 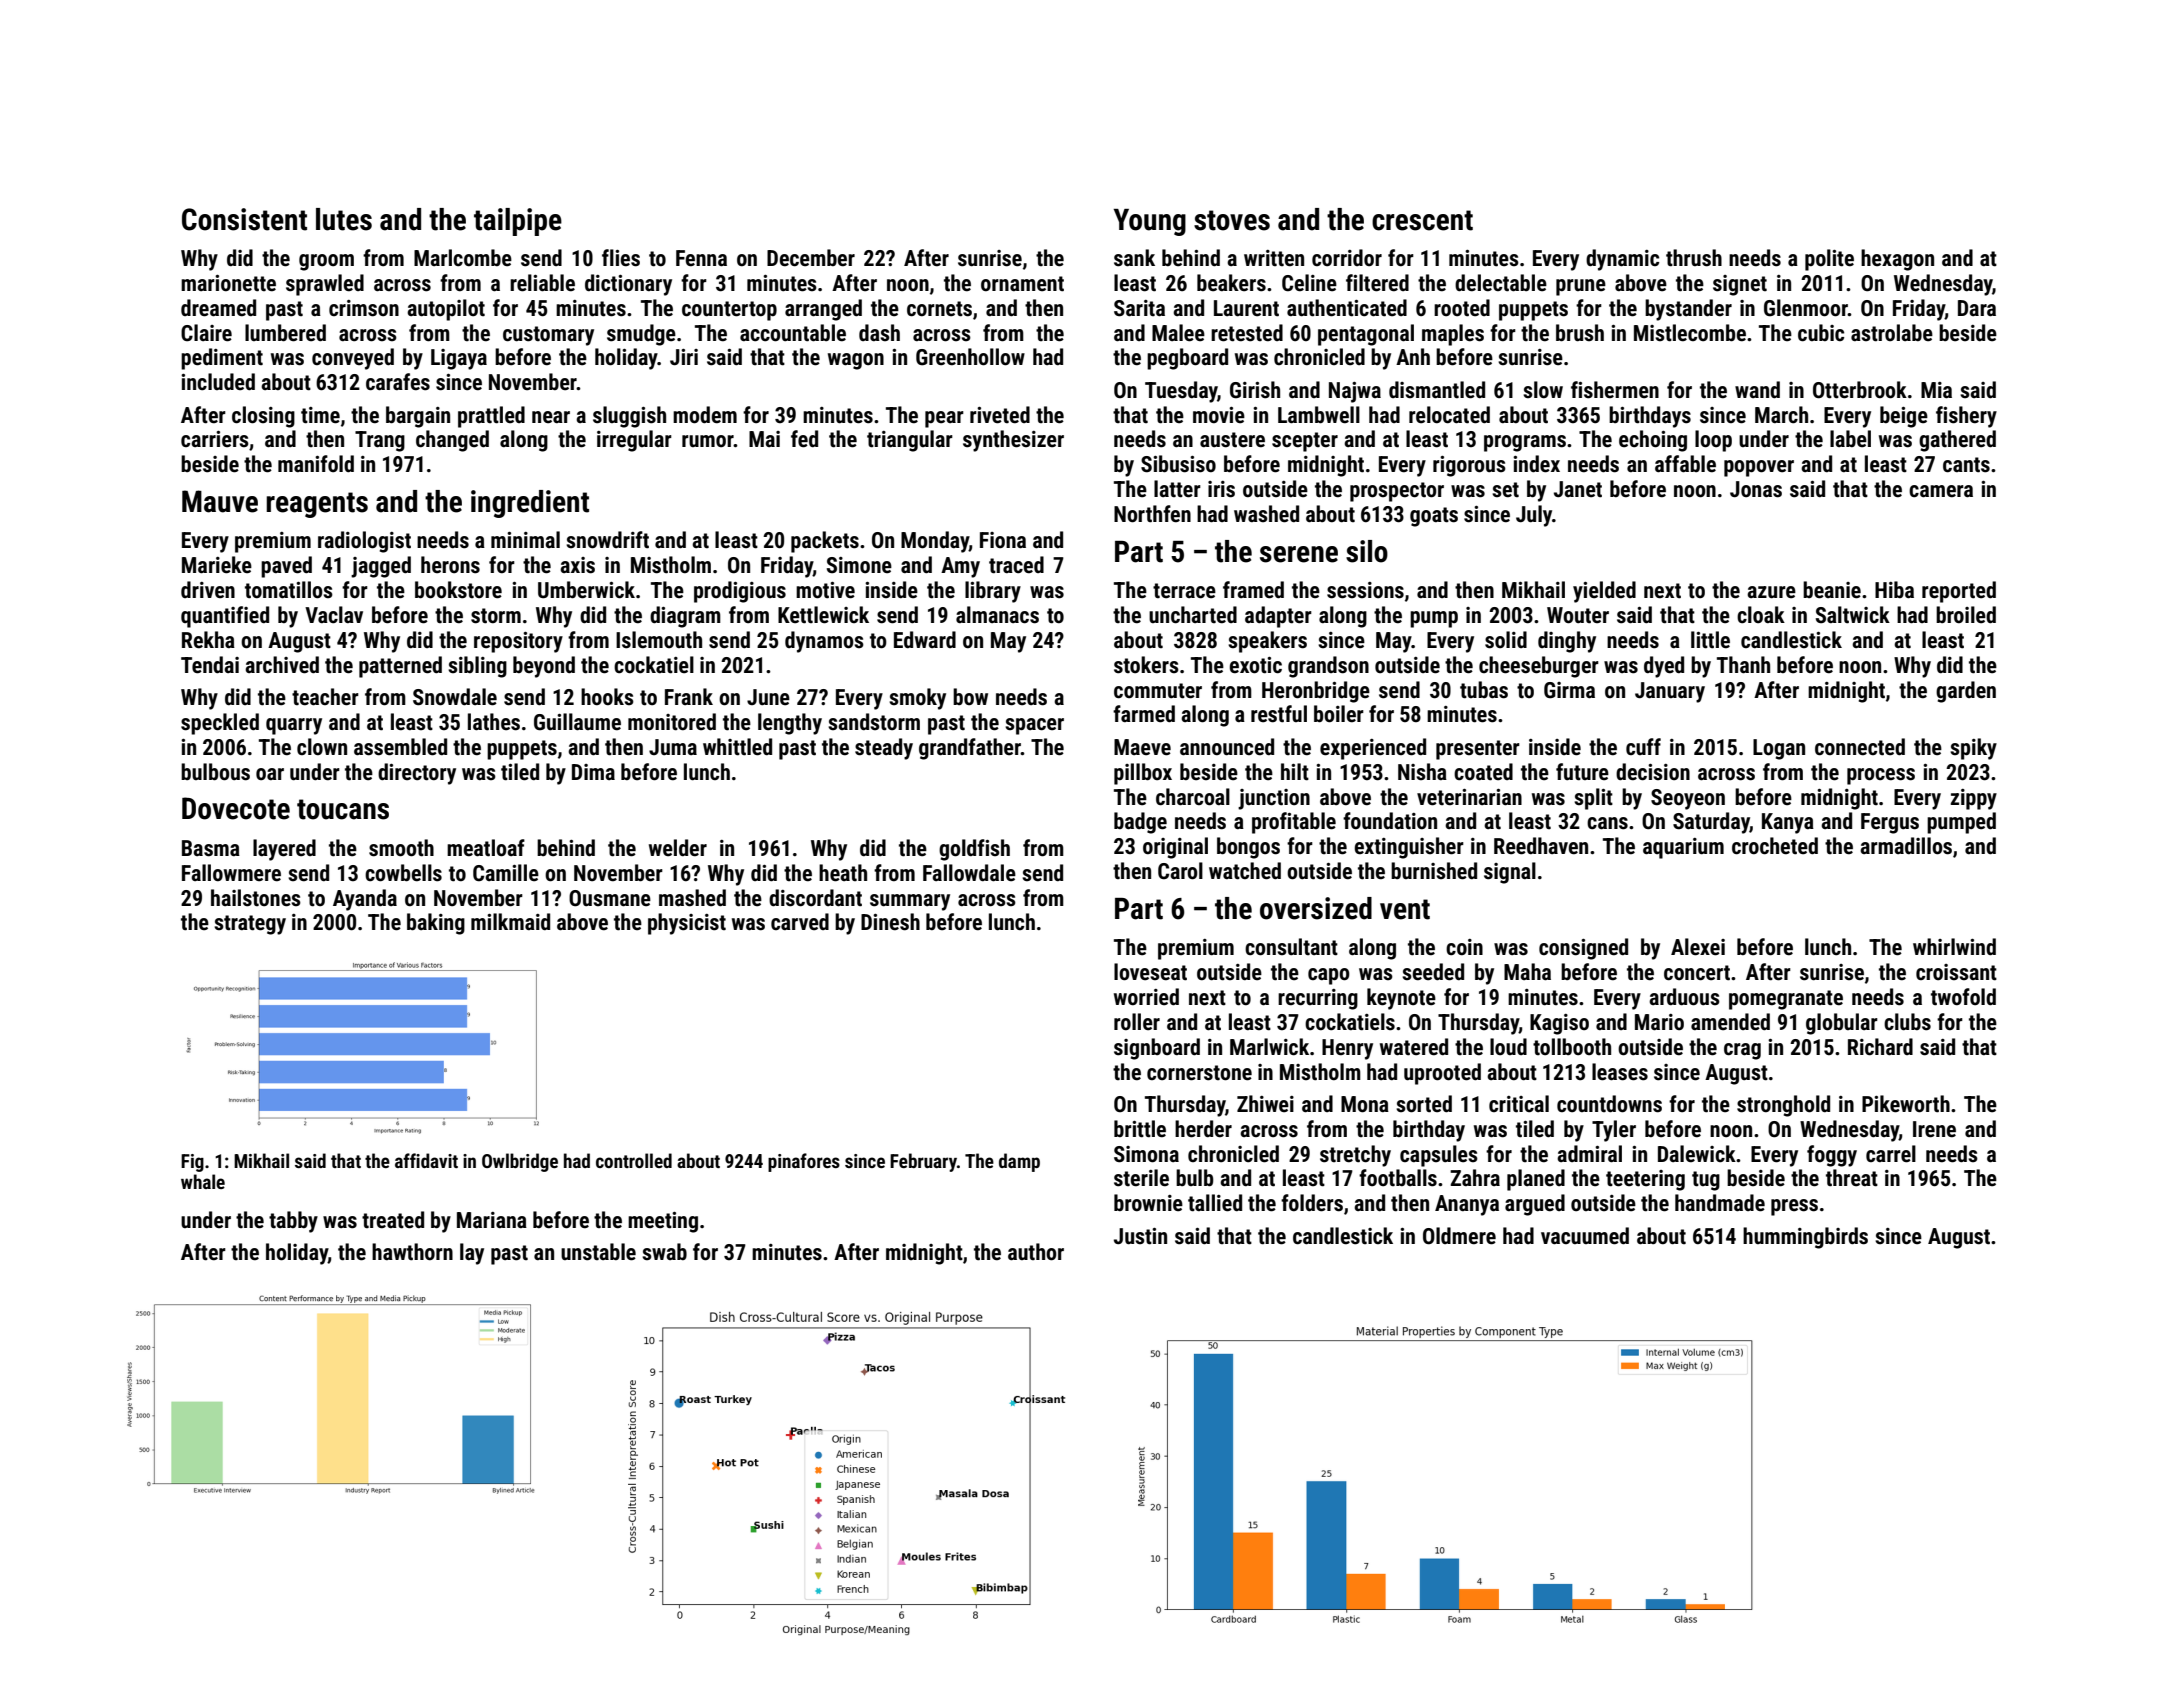 What do you see at coordinates (426, 1160) in the screenshot?
I see `affidavit` at bounding box center [426, 1160].
